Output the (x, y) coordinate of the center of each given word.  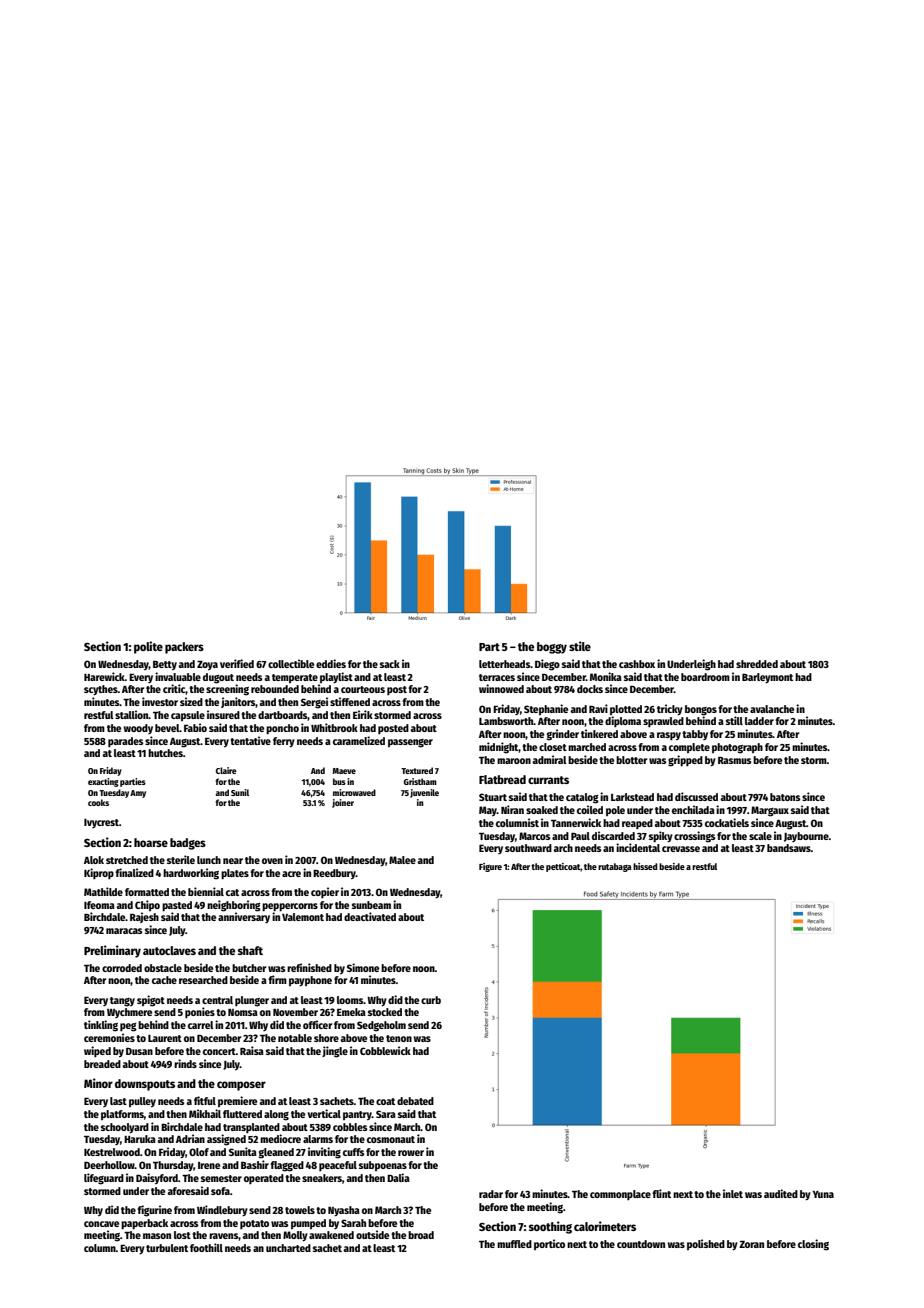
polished (706, 1244)
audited (781, 1193)
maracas (124, 931)
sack (390, 664)
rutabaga (615, 867)
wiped (97, 1051)
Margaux (770, 811)
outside (372, 1234)
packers (184, 648)
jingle (335, 1052)
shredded (757, 664)
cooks (98, 802)
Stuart (493, 797)
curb (431, 1000)
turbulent (167, 1248)
